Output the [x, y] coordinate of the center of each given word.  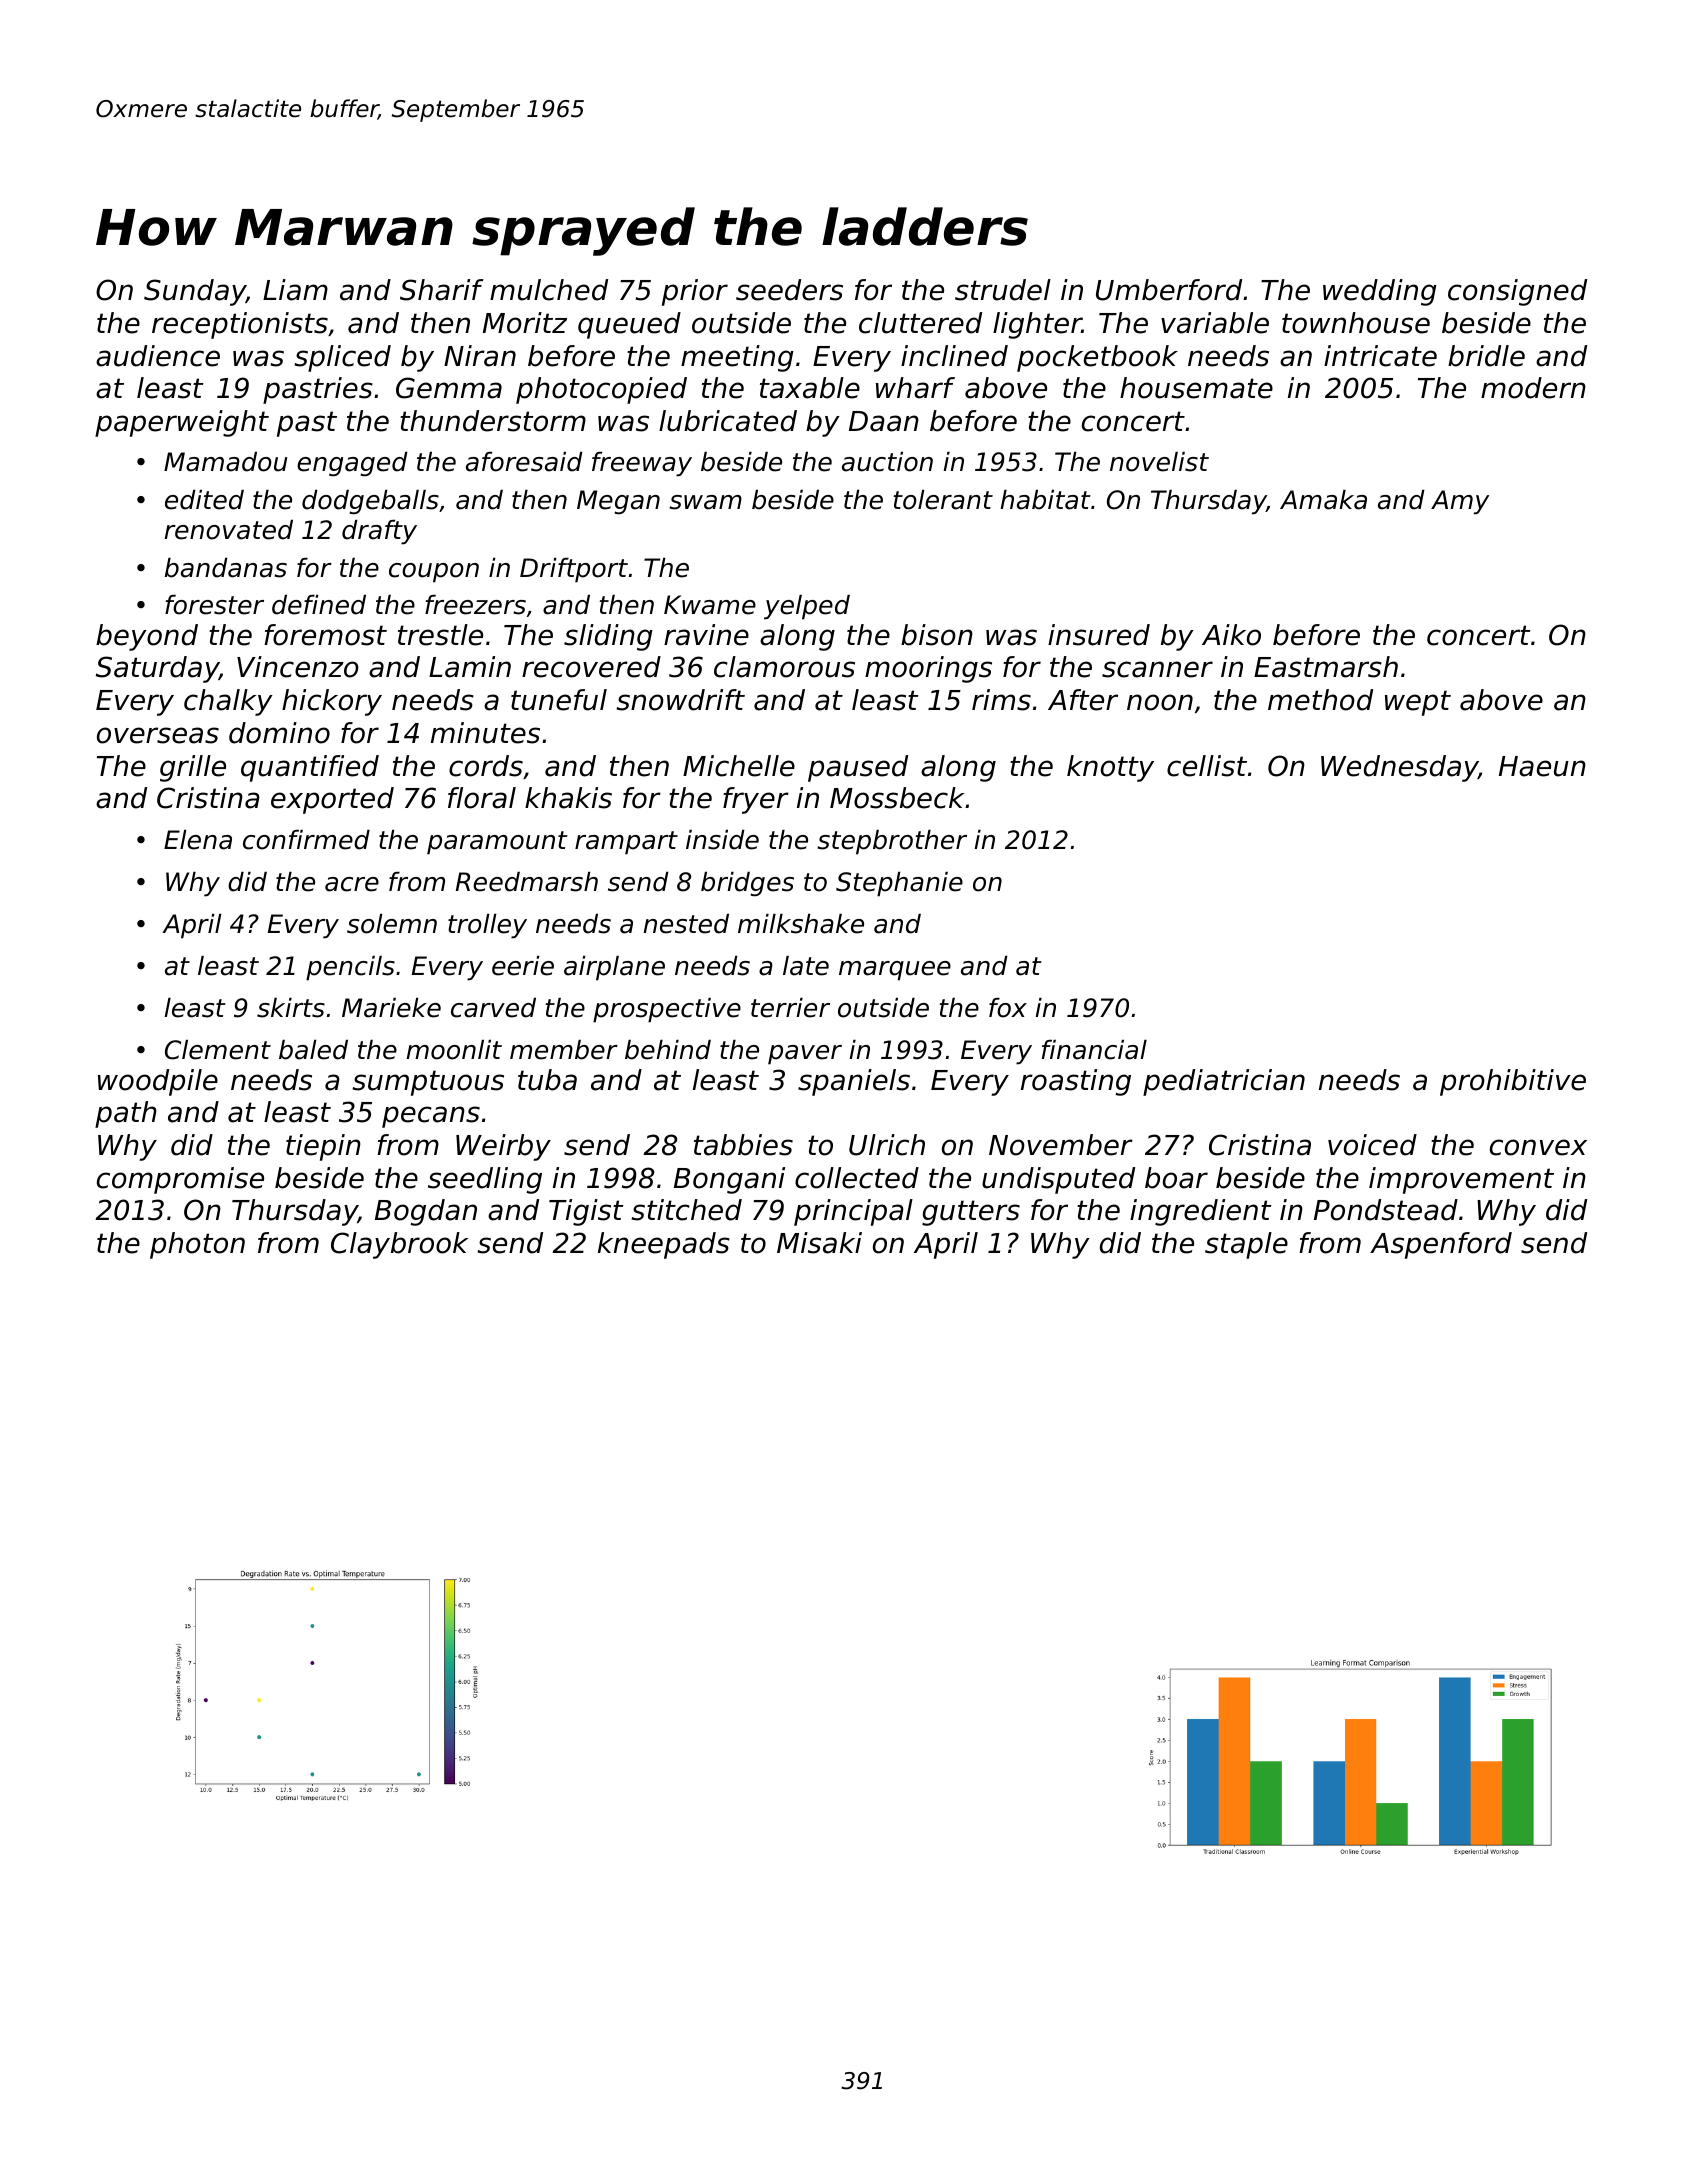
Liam [295, 290]
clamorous [784, 667]
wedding [1380, 292]
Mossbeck [897, 798]
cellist [1207, 766]
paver [805, 1055]
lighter [1037, 325]
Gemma [449, 388]
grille [193, 768]
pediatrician [1224, 1082]
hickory [332, 702]
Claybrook [399, 1245]
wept [1418, 703]
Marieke [391, 1008]
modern [1533, 388]
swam [705, 502]
